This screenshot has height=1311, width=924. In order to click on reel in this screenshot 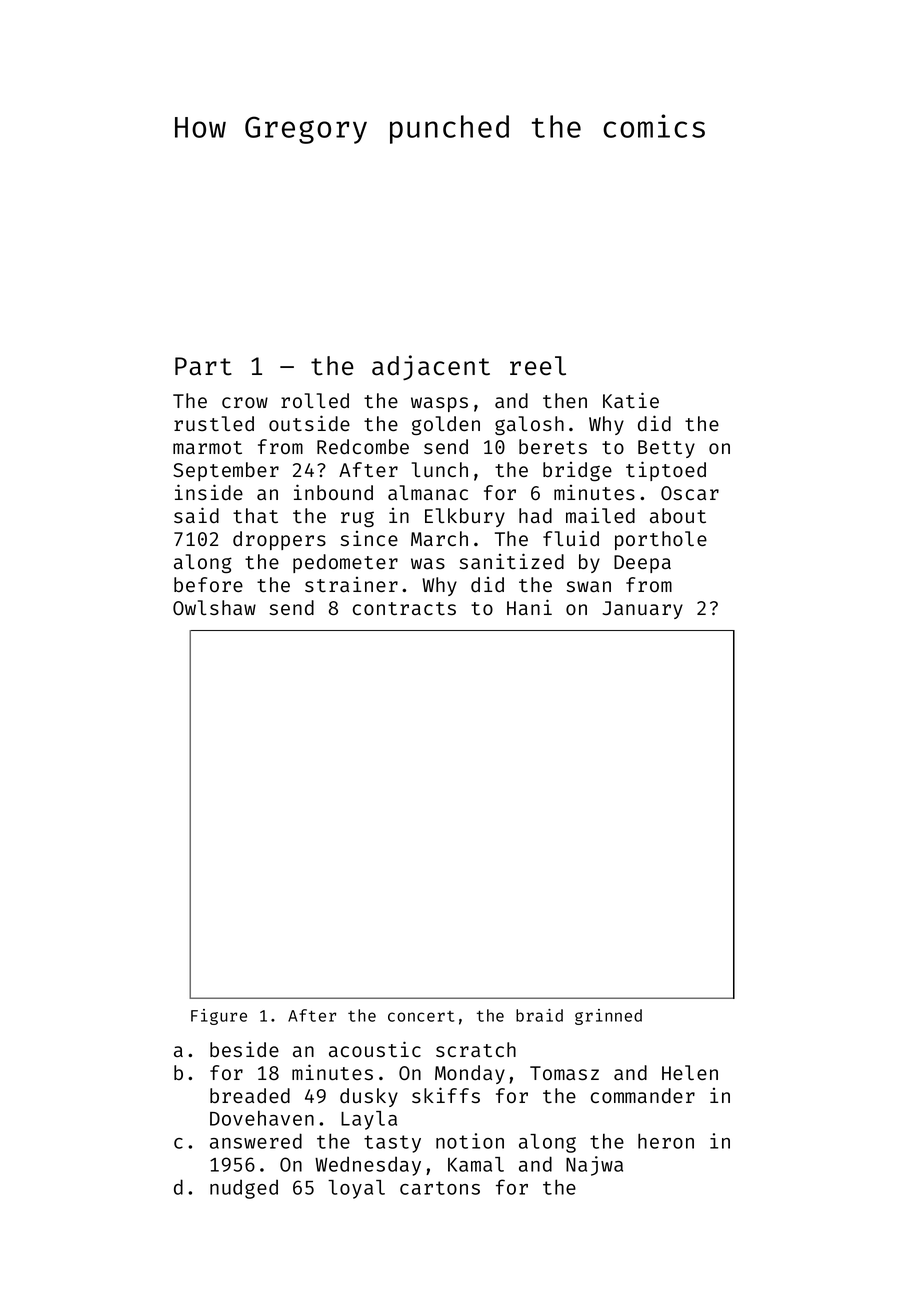, I will do `click(538, 366)`.
